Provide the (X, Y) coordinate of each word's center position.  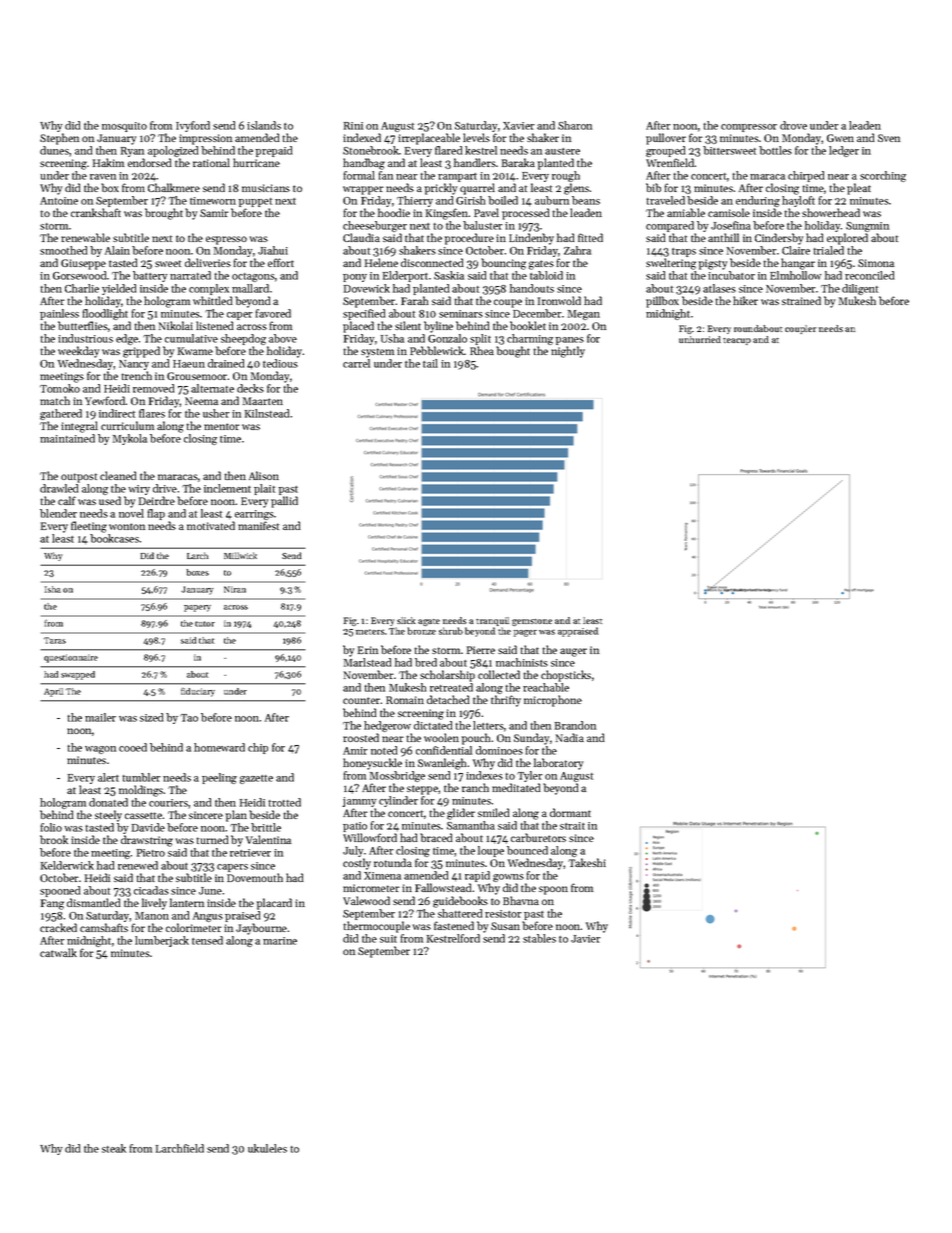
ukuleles (267, 1148)
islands (264, 125)
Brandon (575, 725)
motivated (211, 525)
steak (114, 1148)
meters (370, 632)
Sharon (575, 125)
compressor (749, 128)
